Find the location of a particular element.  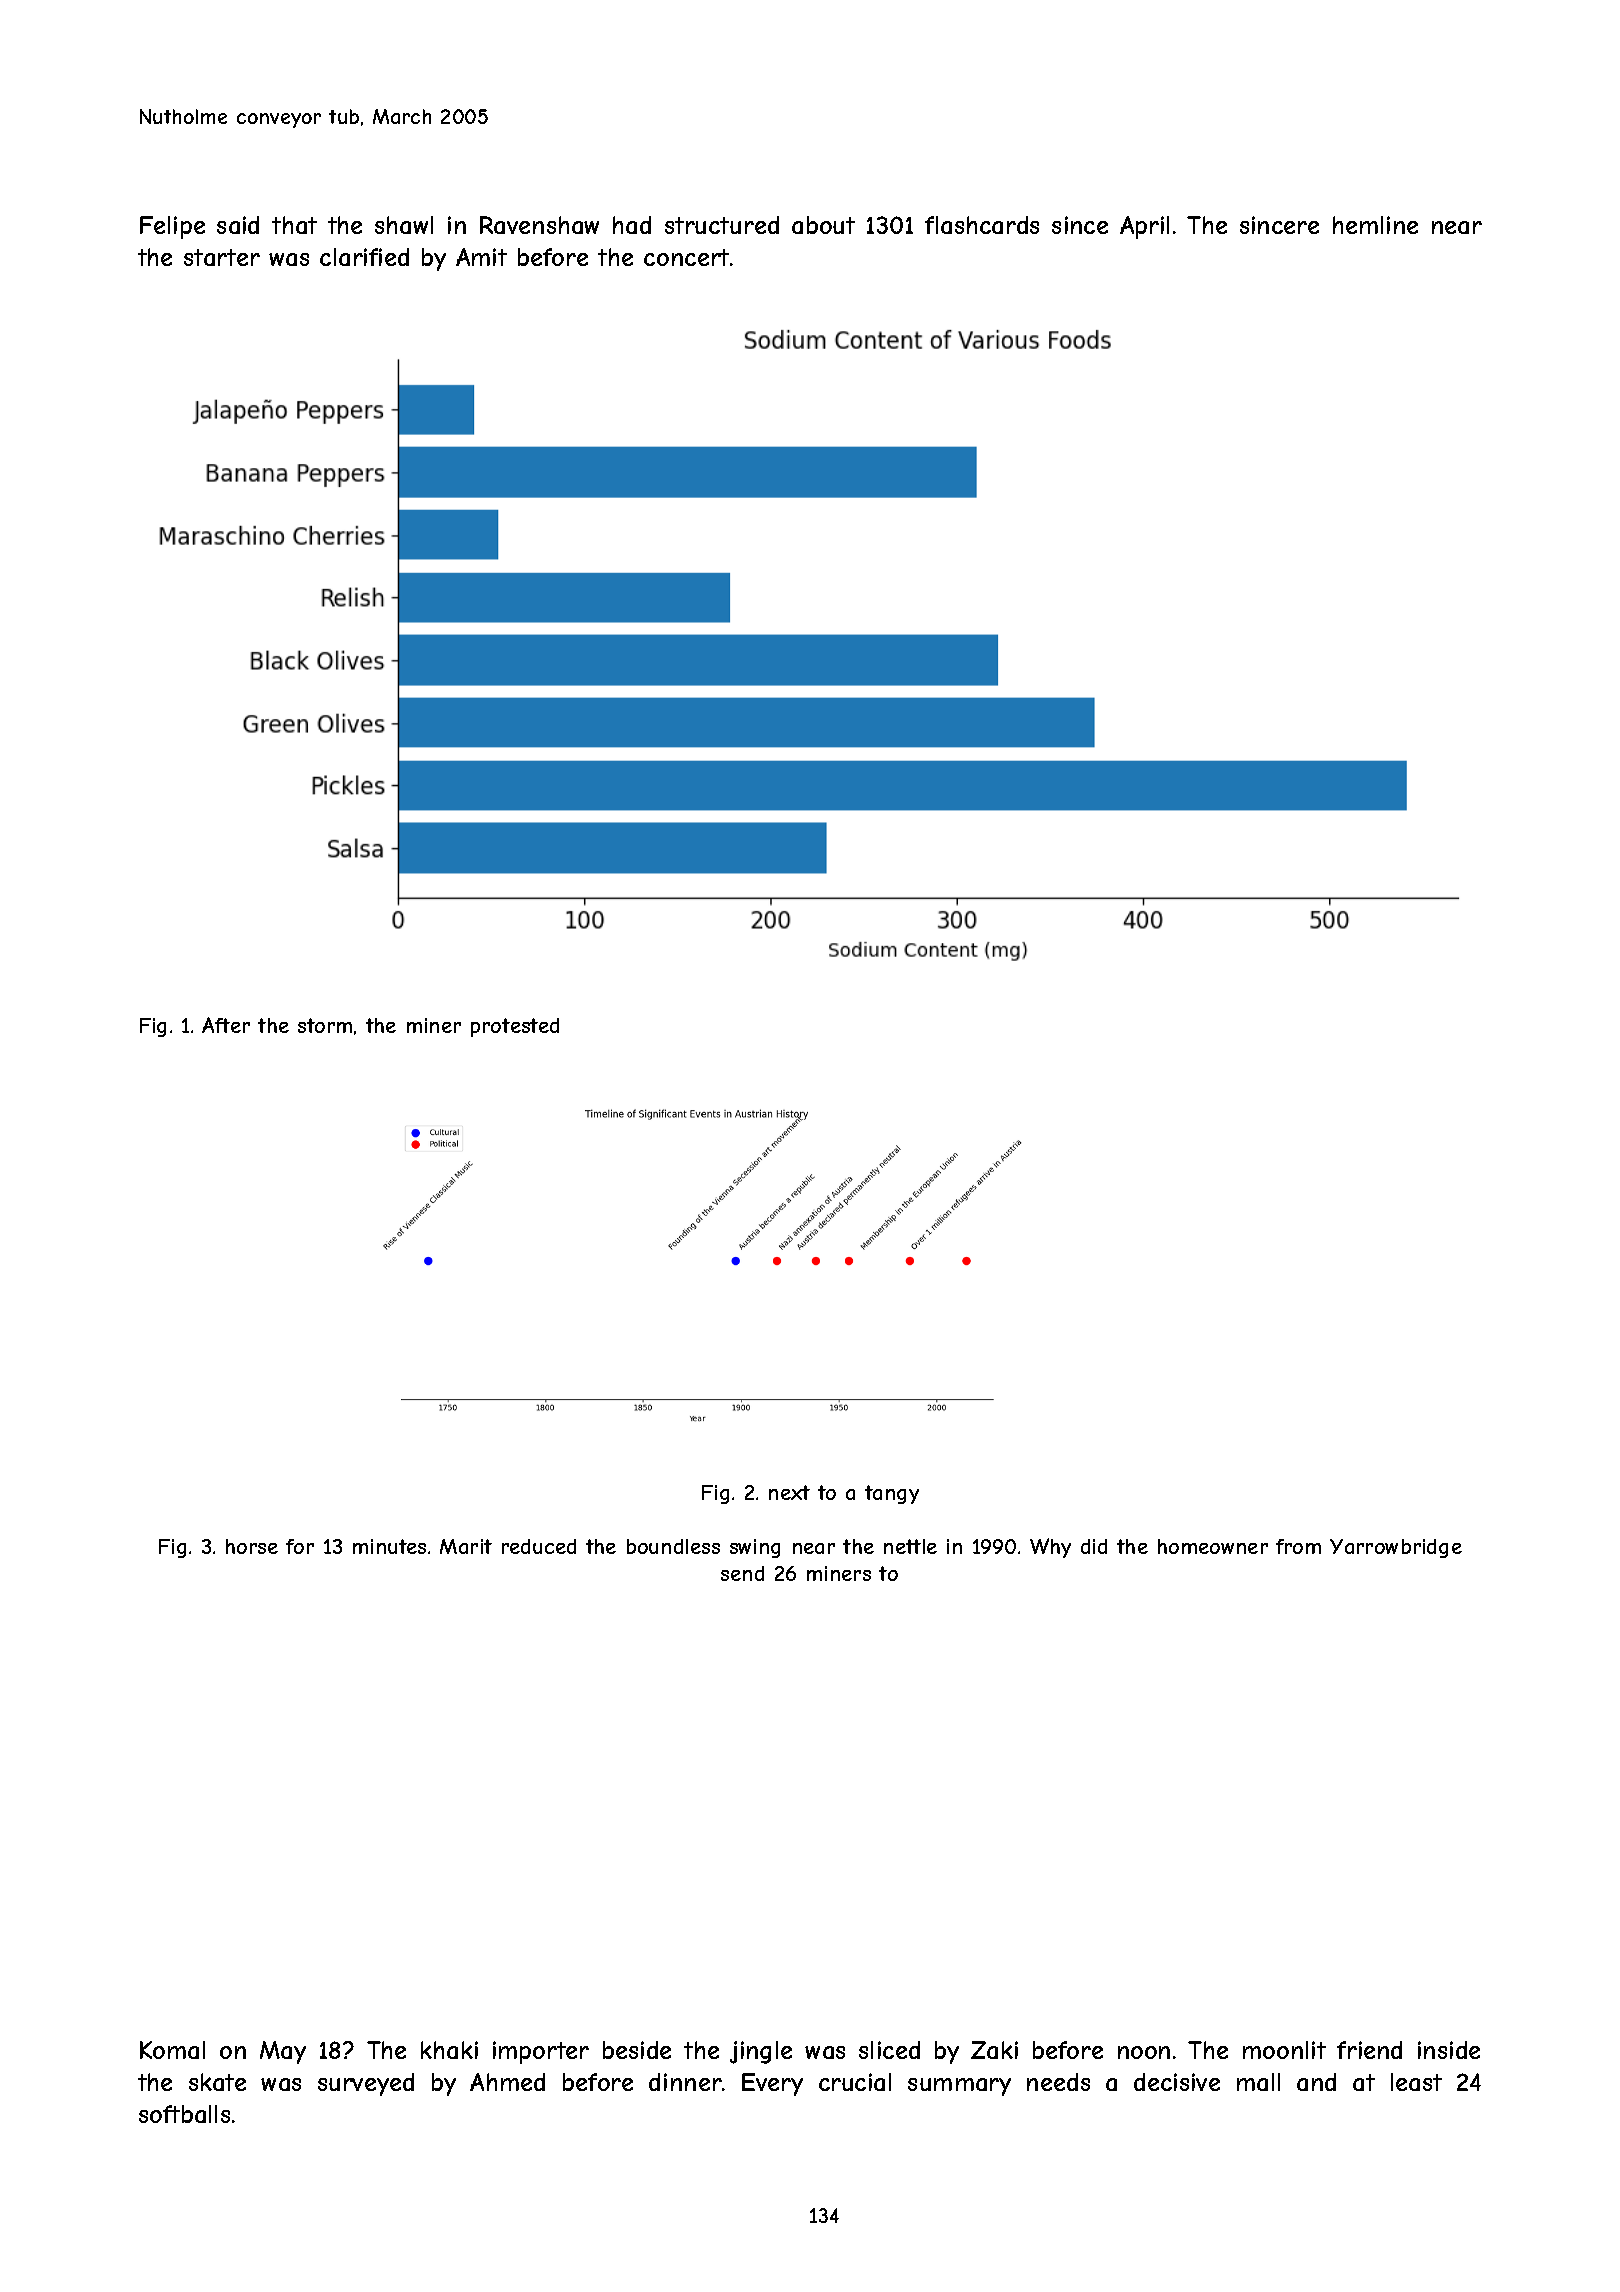

storm is located at coordinates (325, 1025).
